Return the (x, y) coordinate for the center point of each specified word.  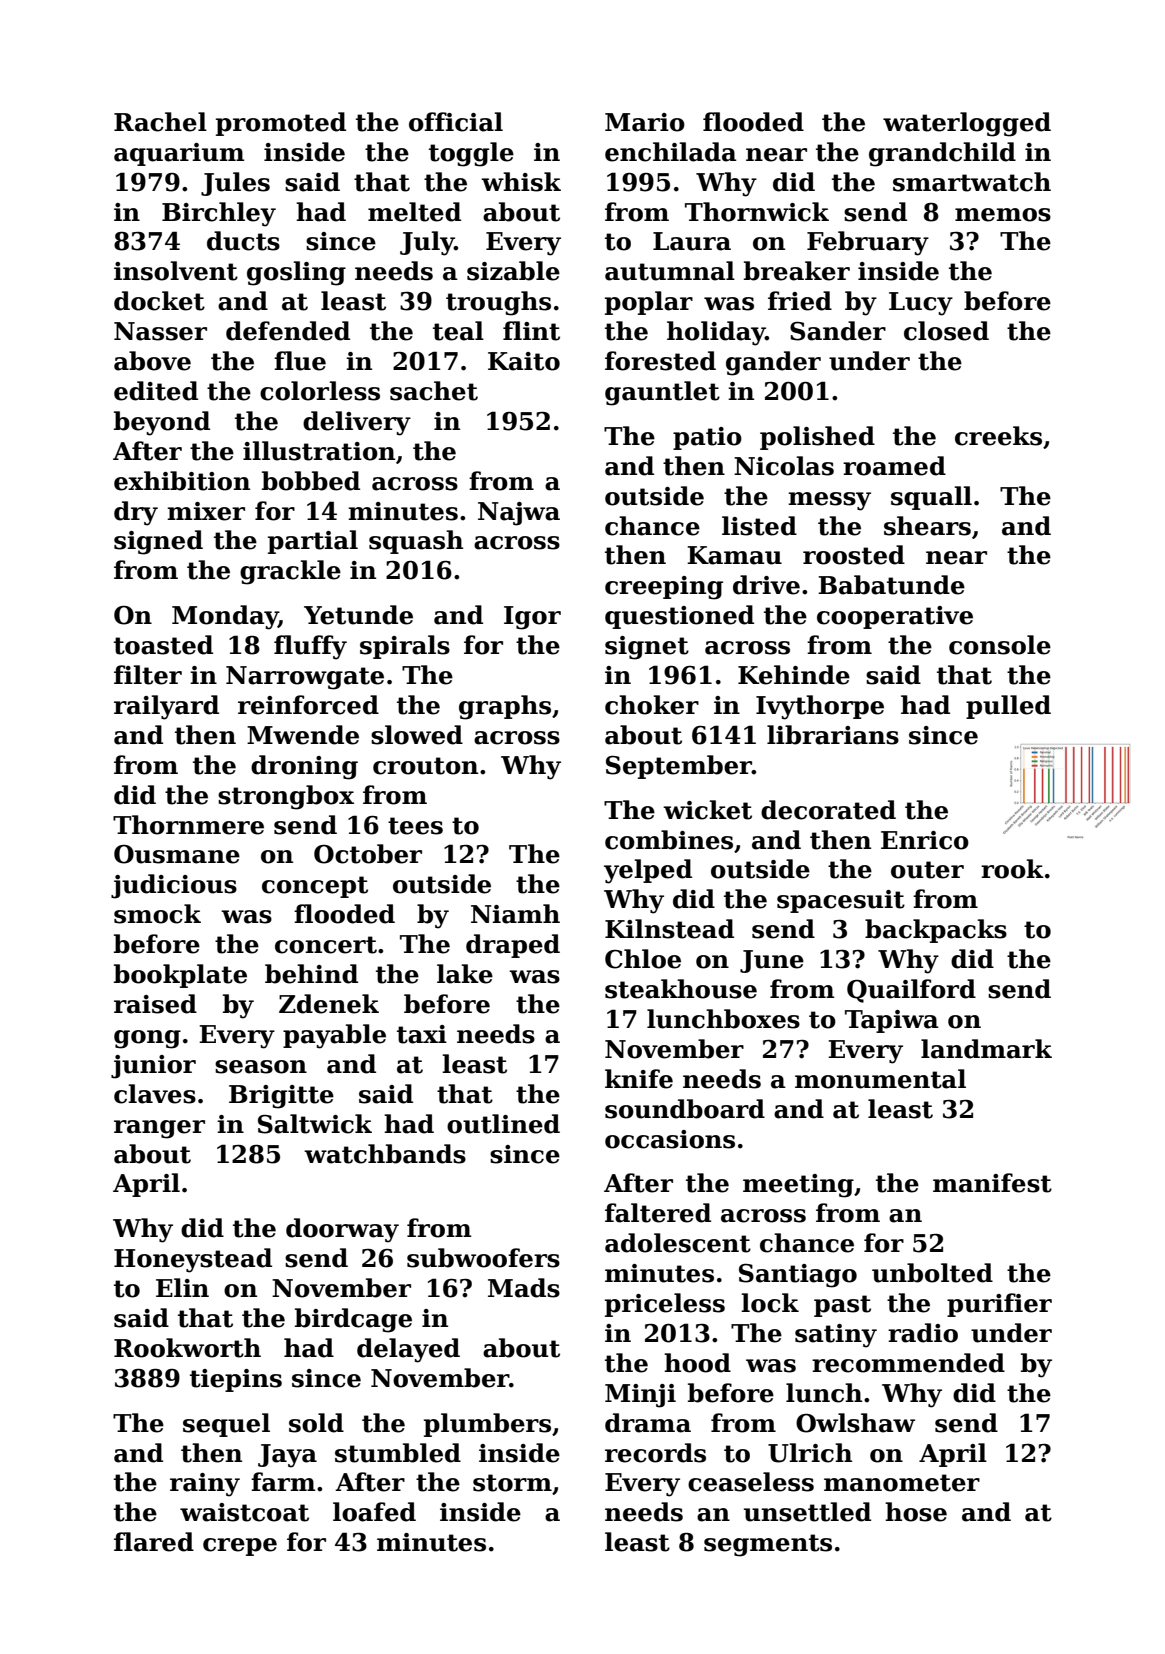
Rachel (160, 122)
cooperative (895, 617)
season (261, 1067)
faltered (658, 1213)
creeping (664, 588)
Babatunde (891, 585)
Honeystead (193, 1260)
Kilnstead (669, 929)
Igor (532, 618)
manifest (992, 1183)
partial (313, 542)
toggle (471, 154)
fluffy (310, 647)
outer (927, 870)
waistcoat (244, 1512)
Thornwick (757, 212)
